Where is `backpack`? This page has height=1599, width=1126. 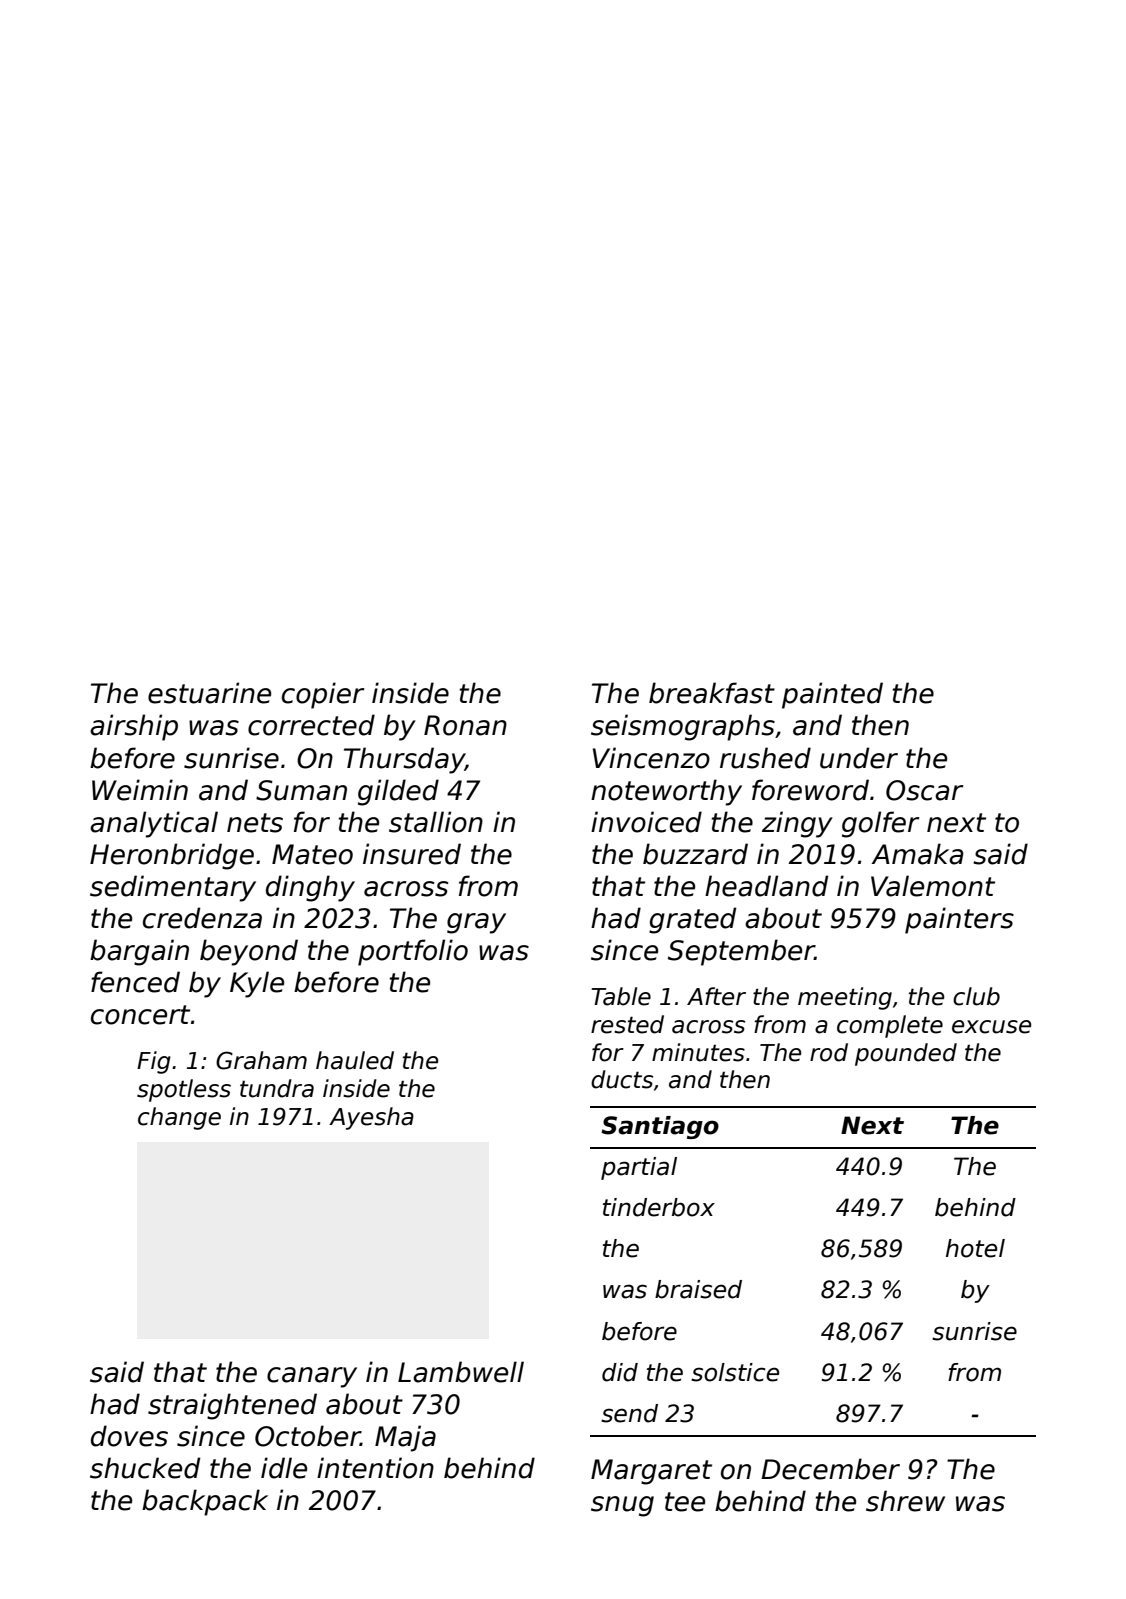 backpack is located at coordinates (205, 1502).
